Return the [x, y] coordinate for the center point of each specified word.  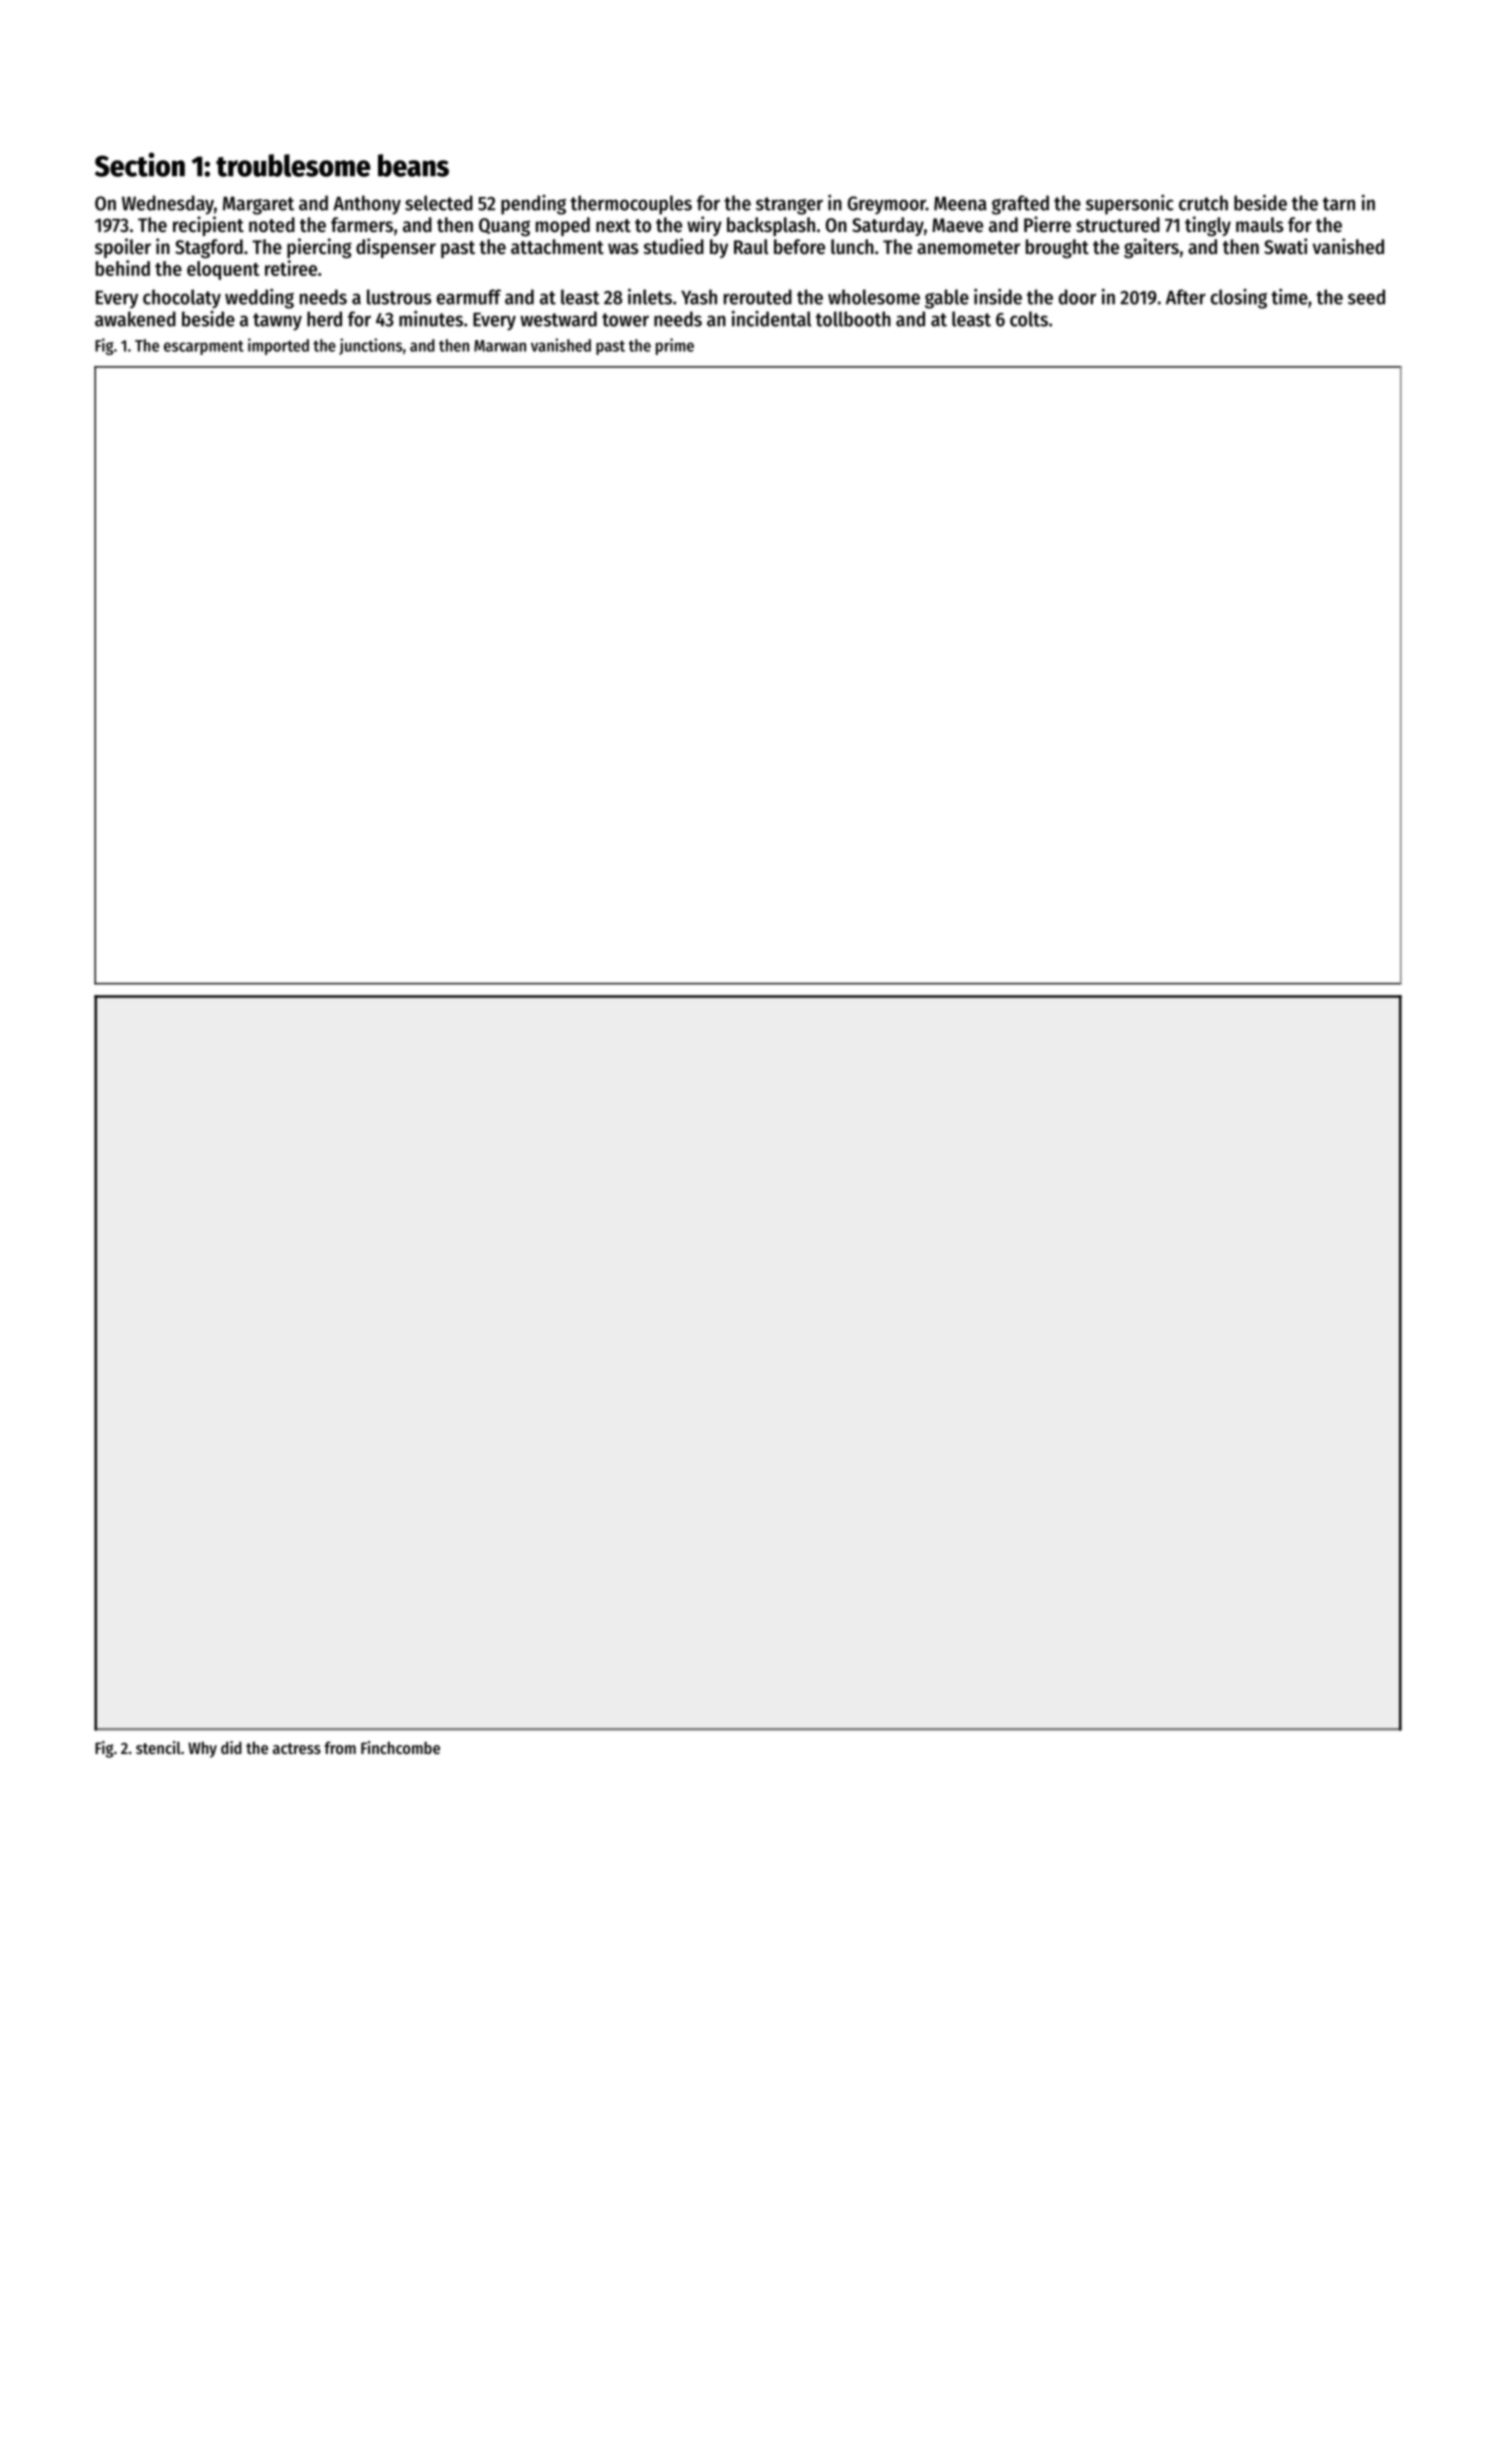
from [340, 1747]
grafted [1020, 205]
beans [413, 165]
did [231, 1747]
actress [297, 1748]
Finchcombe [400, 1747]
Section [140, 164]
